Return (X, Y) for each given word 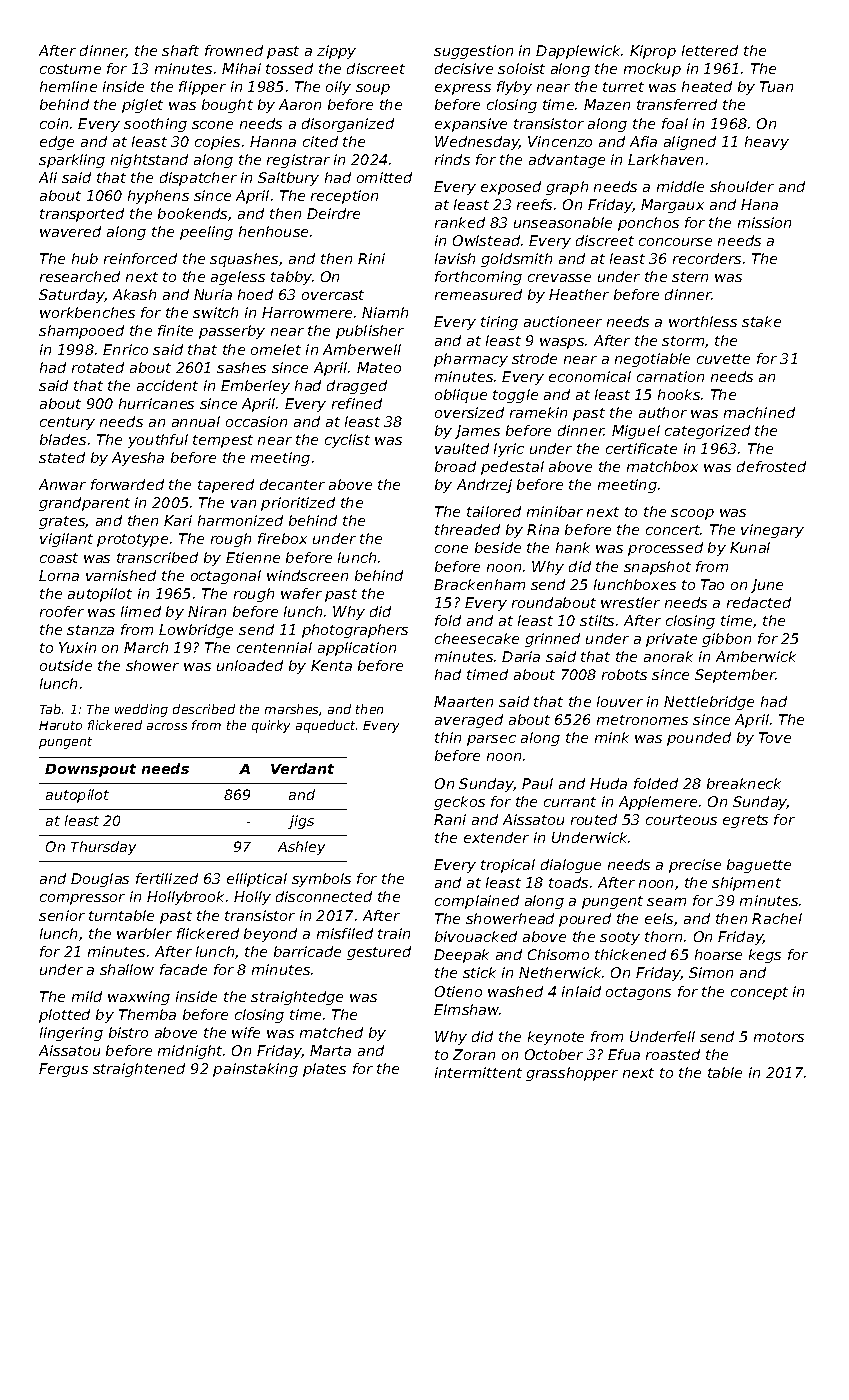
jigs (301, 822)
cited (320, 141)
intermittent (478, 1072)
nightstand (149, 161)
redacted (759, 602)
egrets (745, 821)
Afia (643, 141)
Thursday (103, 848)
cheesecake (477, 638)
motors (779, 1037)
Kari (178, 520)
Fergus (63, 1070)
